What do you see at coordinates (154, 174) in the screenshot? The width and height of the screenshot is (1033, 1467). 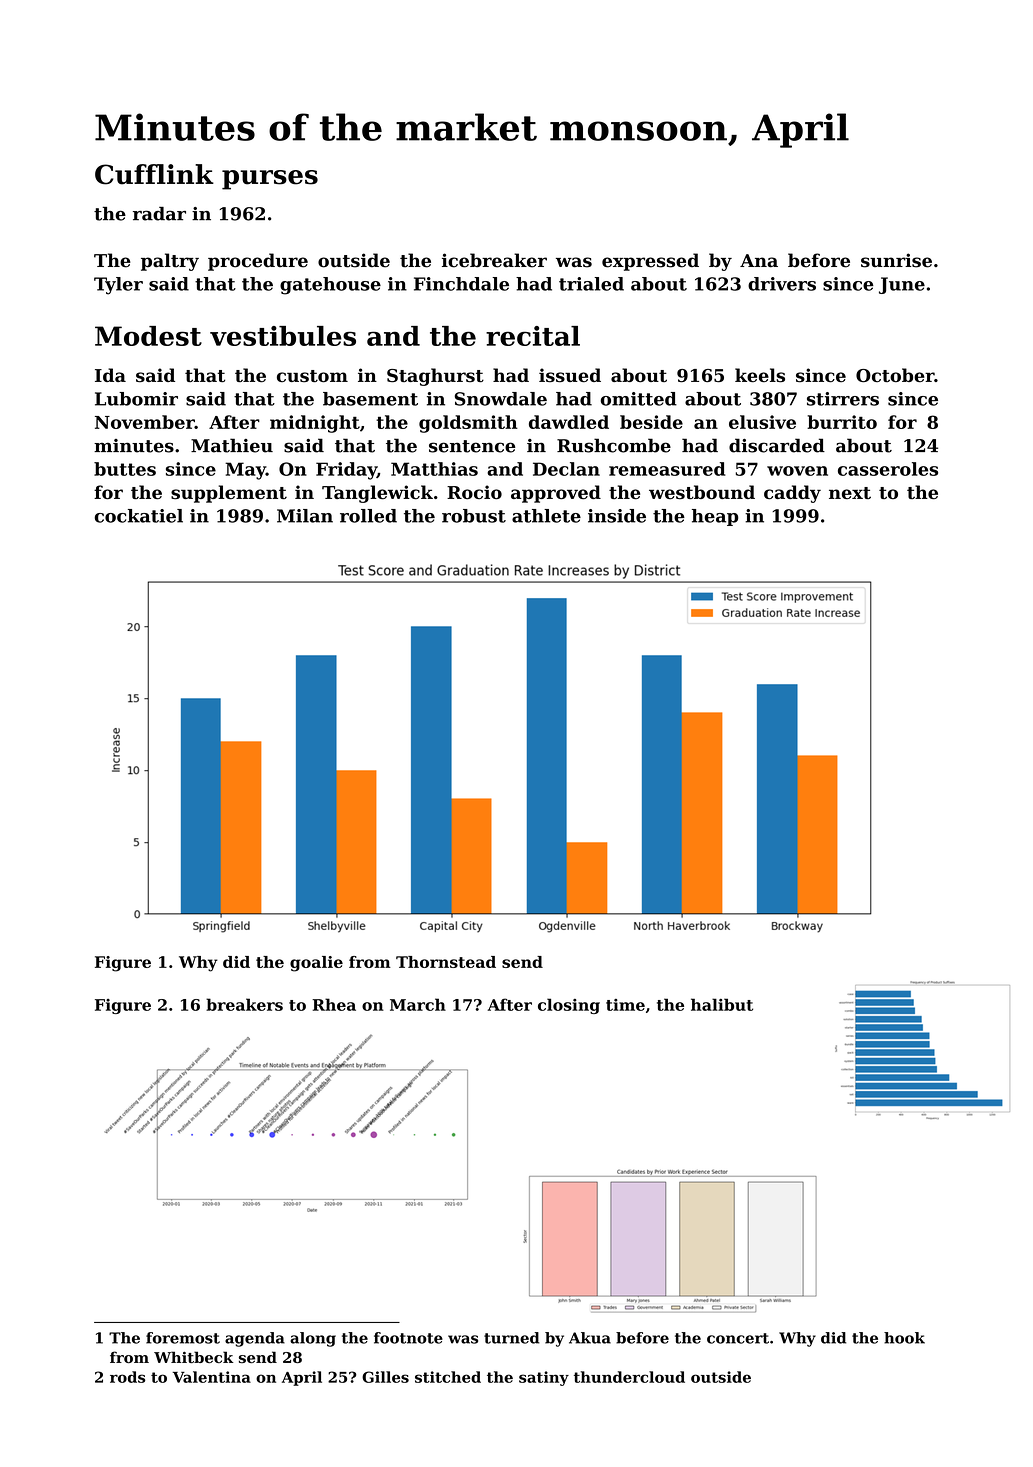 I see `Cufflink` at bounding box center [154, 174].
